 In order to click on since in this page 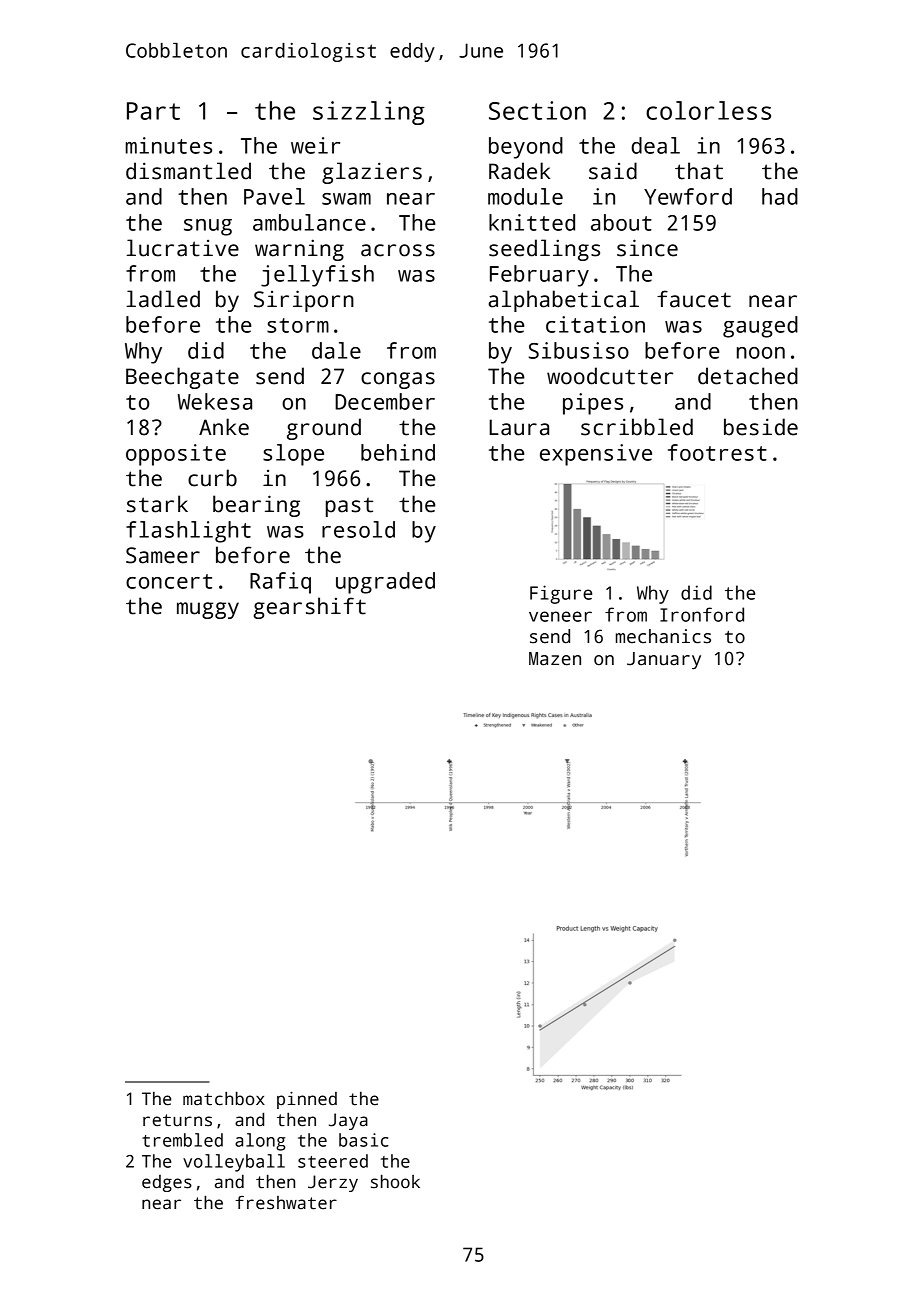, I will do `click(647, 248)`.
